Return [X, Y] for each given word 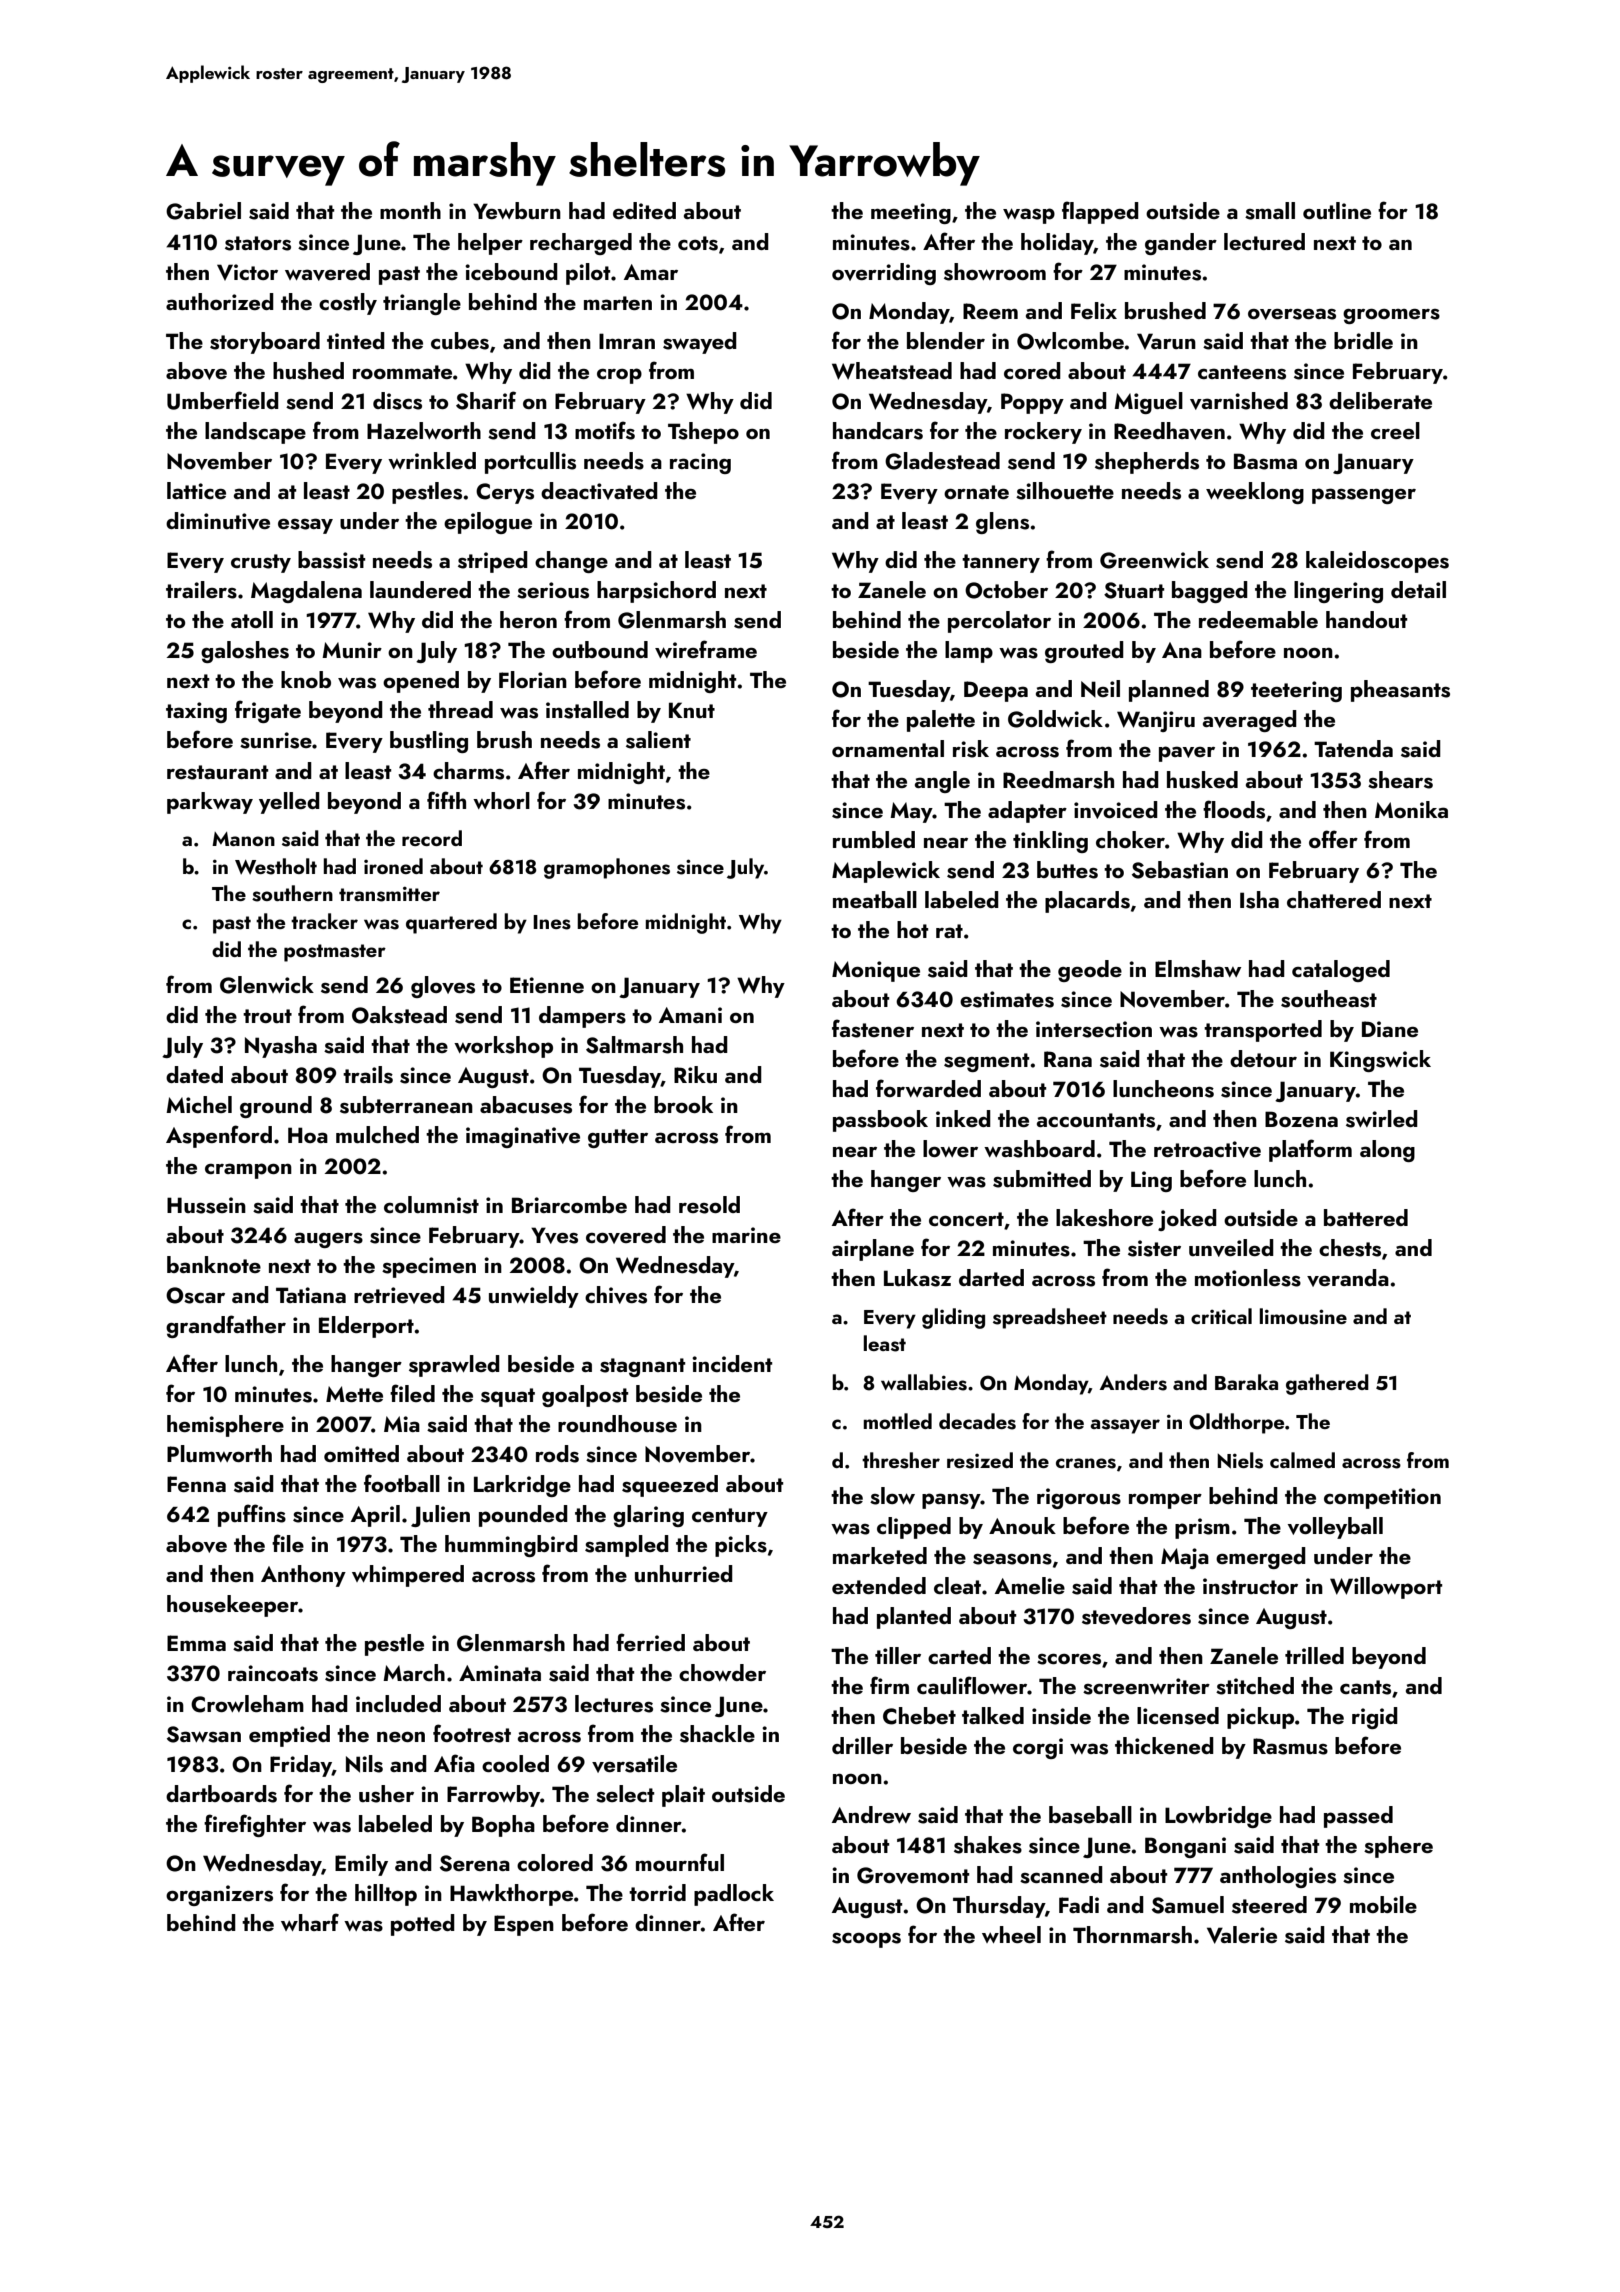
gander [1181, 244]
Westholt [276, 866]
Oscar [195, 1295]
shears [1400, 780]
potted [423, 1925]
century [730, 1517]
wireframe [706, 649]
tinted [356, 340]
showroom [995, 272]
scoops [866, 1940]
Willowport [1386, 1588]
